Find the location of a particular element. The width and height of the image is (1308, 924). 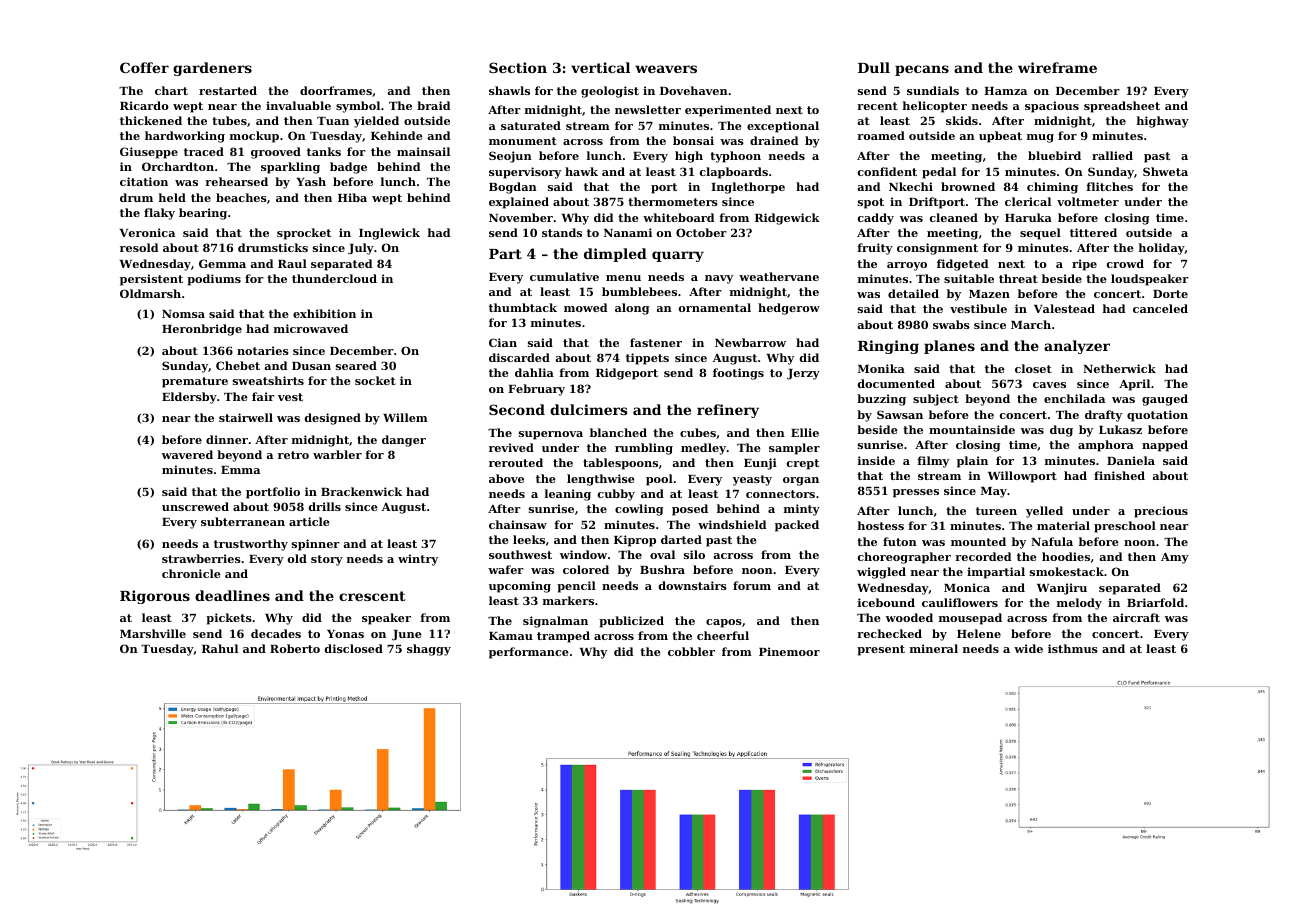

hostess is located at coordinates (881, 525).
